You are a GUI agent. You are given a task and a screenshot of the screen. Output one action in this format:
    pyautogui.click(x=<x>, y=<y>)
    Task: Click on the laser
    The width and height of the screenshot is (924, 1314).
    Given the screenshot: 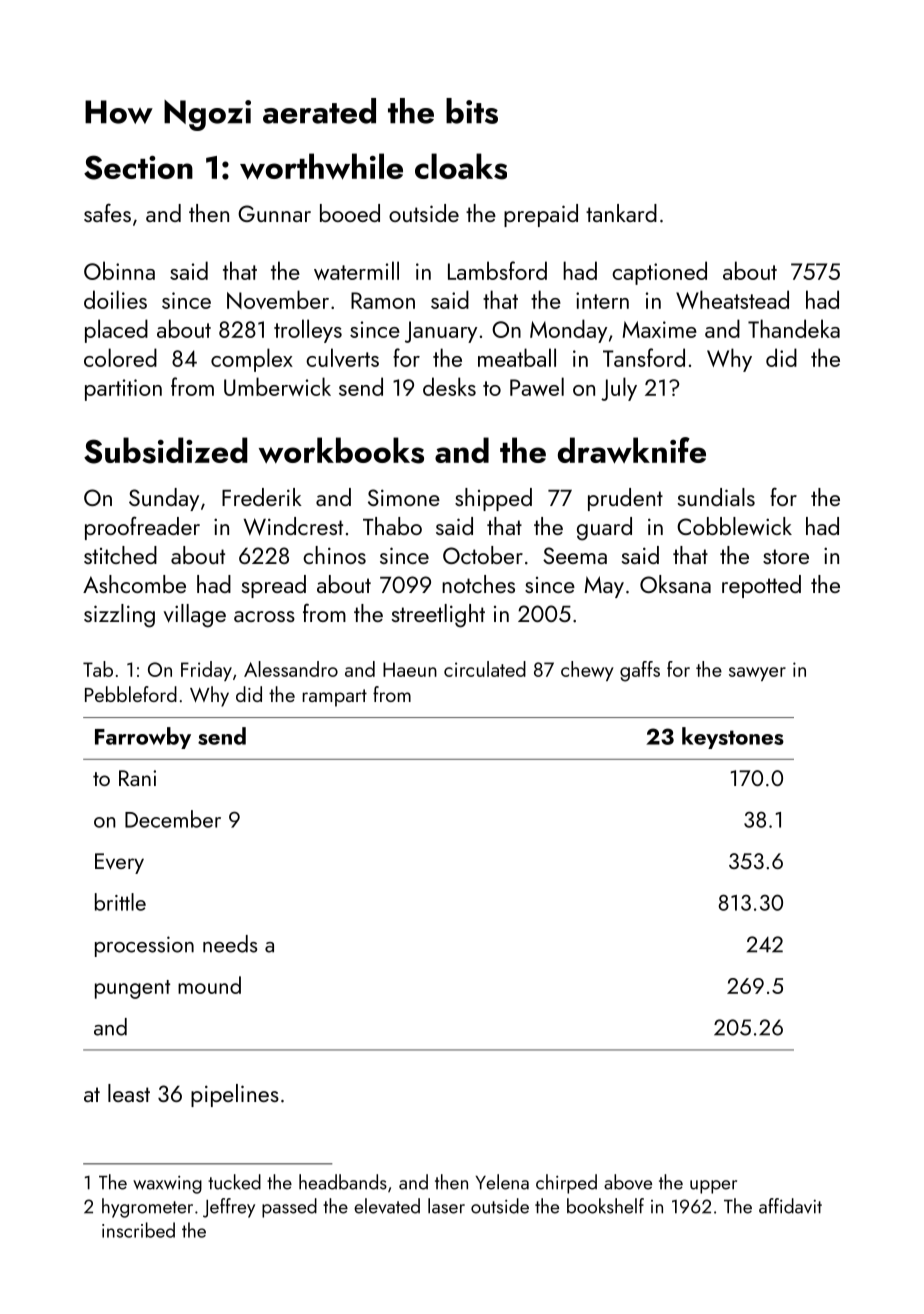 What is the action you would take?
    pyautogui.click(x=446, y=1206)
